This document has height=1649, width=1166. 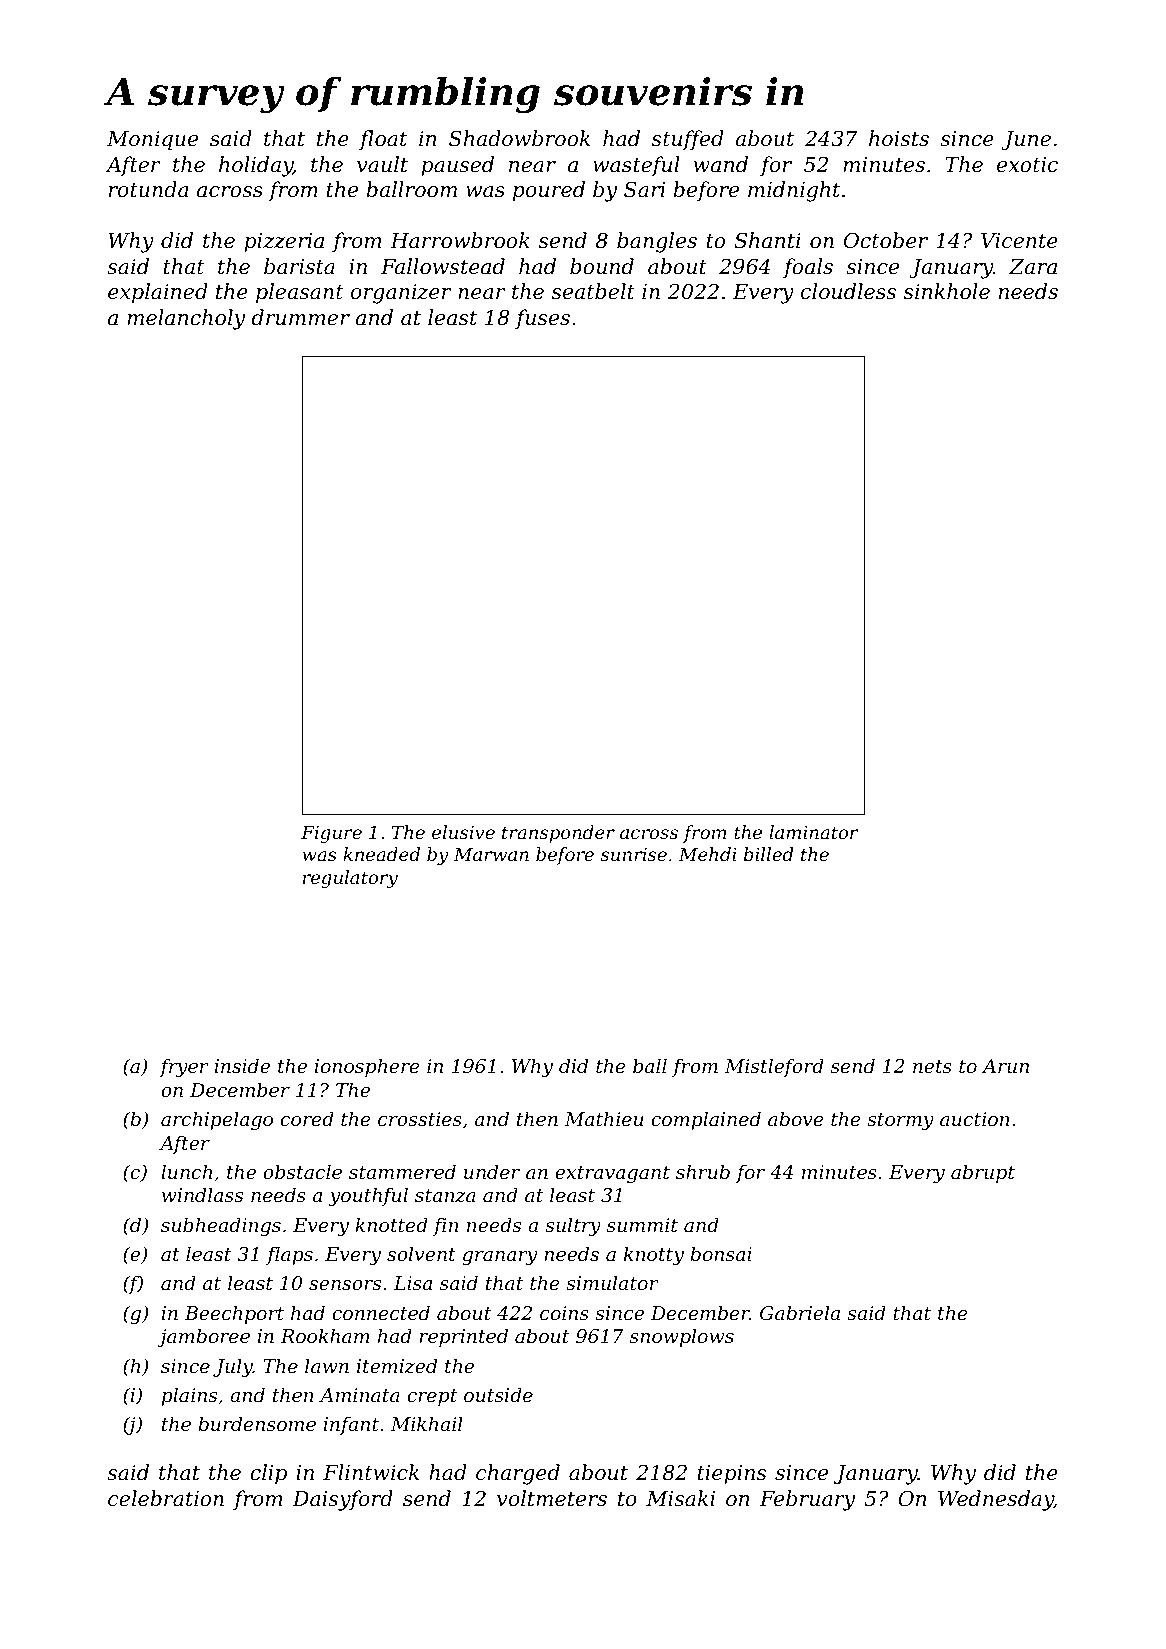 I want to click on regulatory, so click(x=350, y=879).
